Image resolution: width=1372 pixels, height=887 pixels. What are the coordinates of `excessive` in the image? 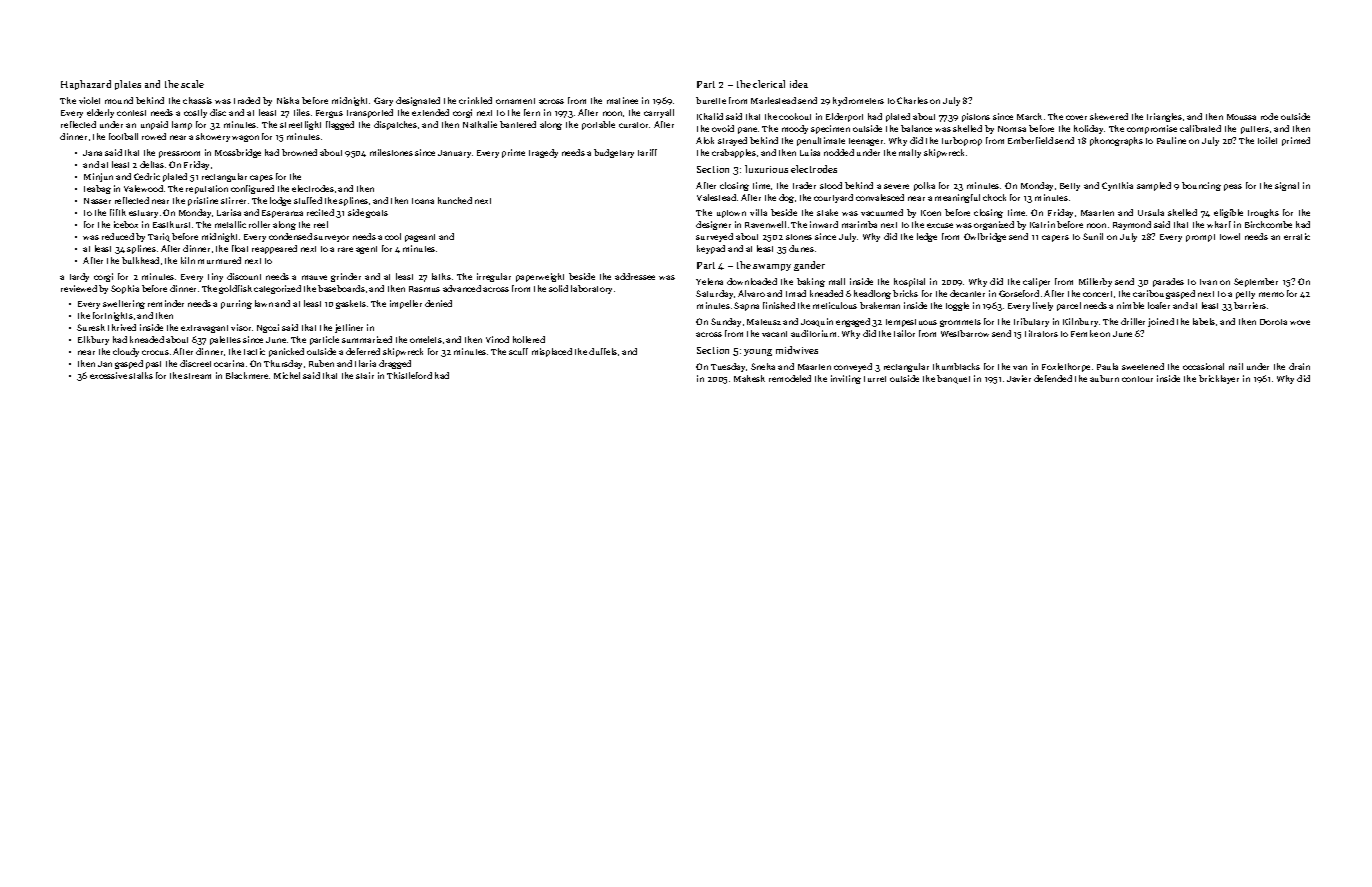 It's located at (108, 375).
